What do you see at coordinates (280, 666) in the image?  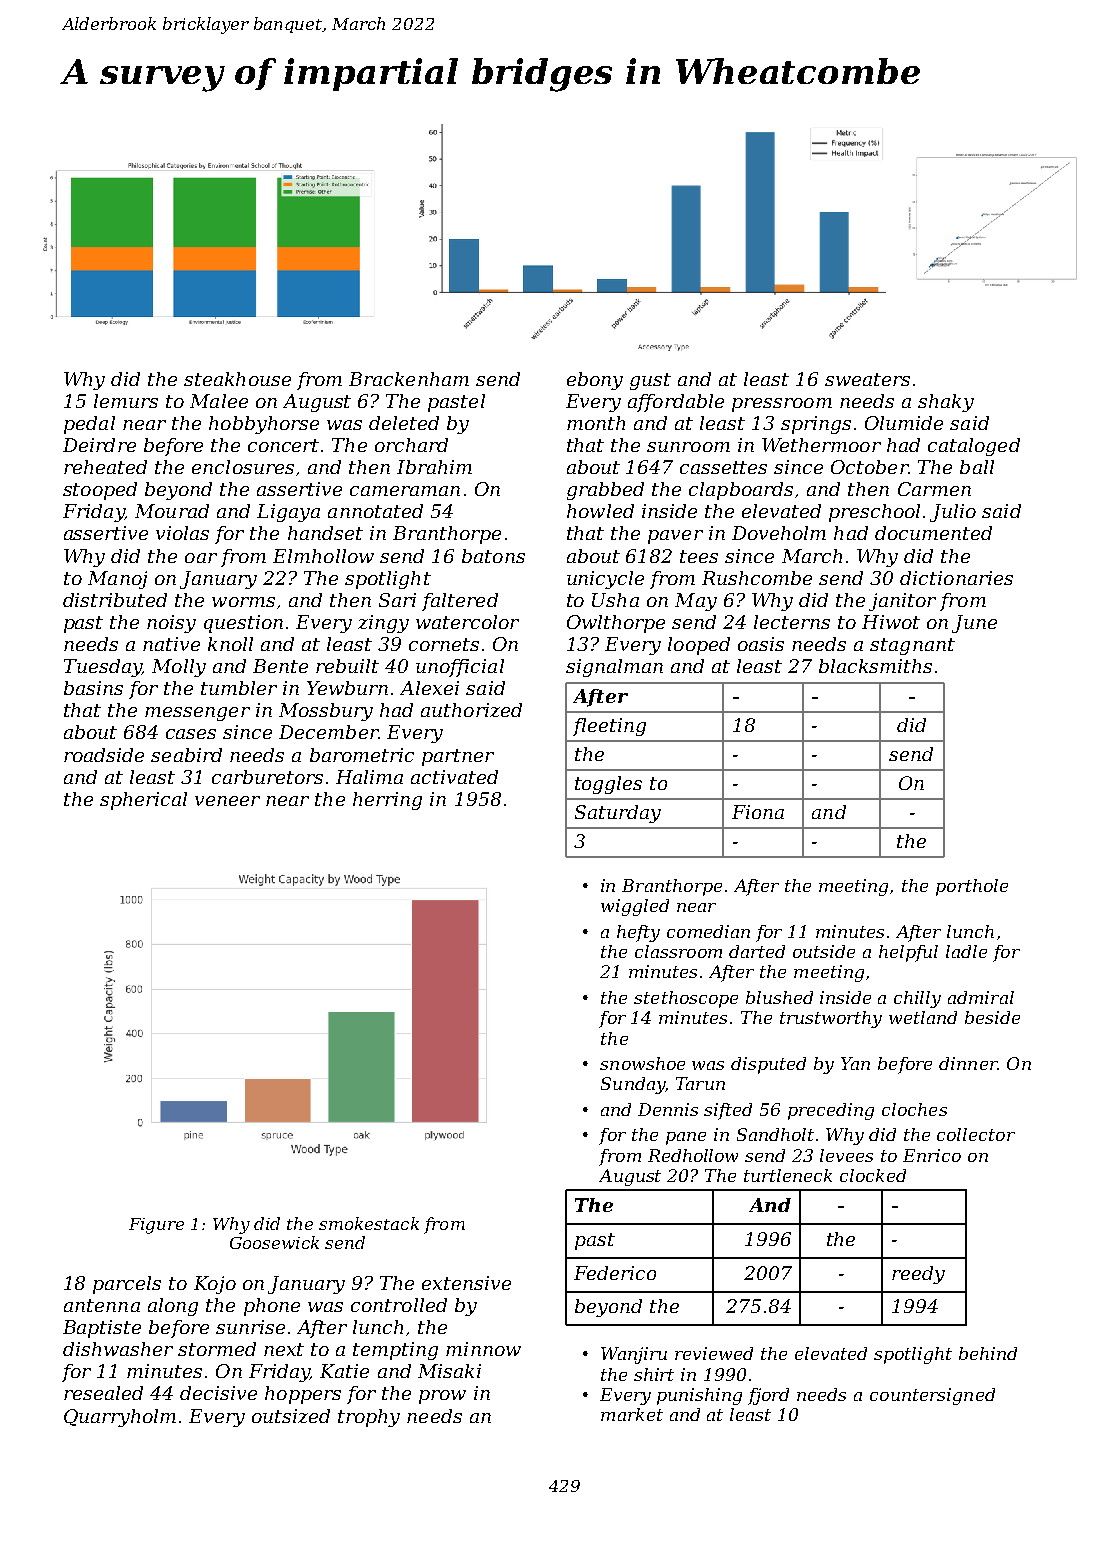 I see `Bente` at bounding box center [280, 666].
